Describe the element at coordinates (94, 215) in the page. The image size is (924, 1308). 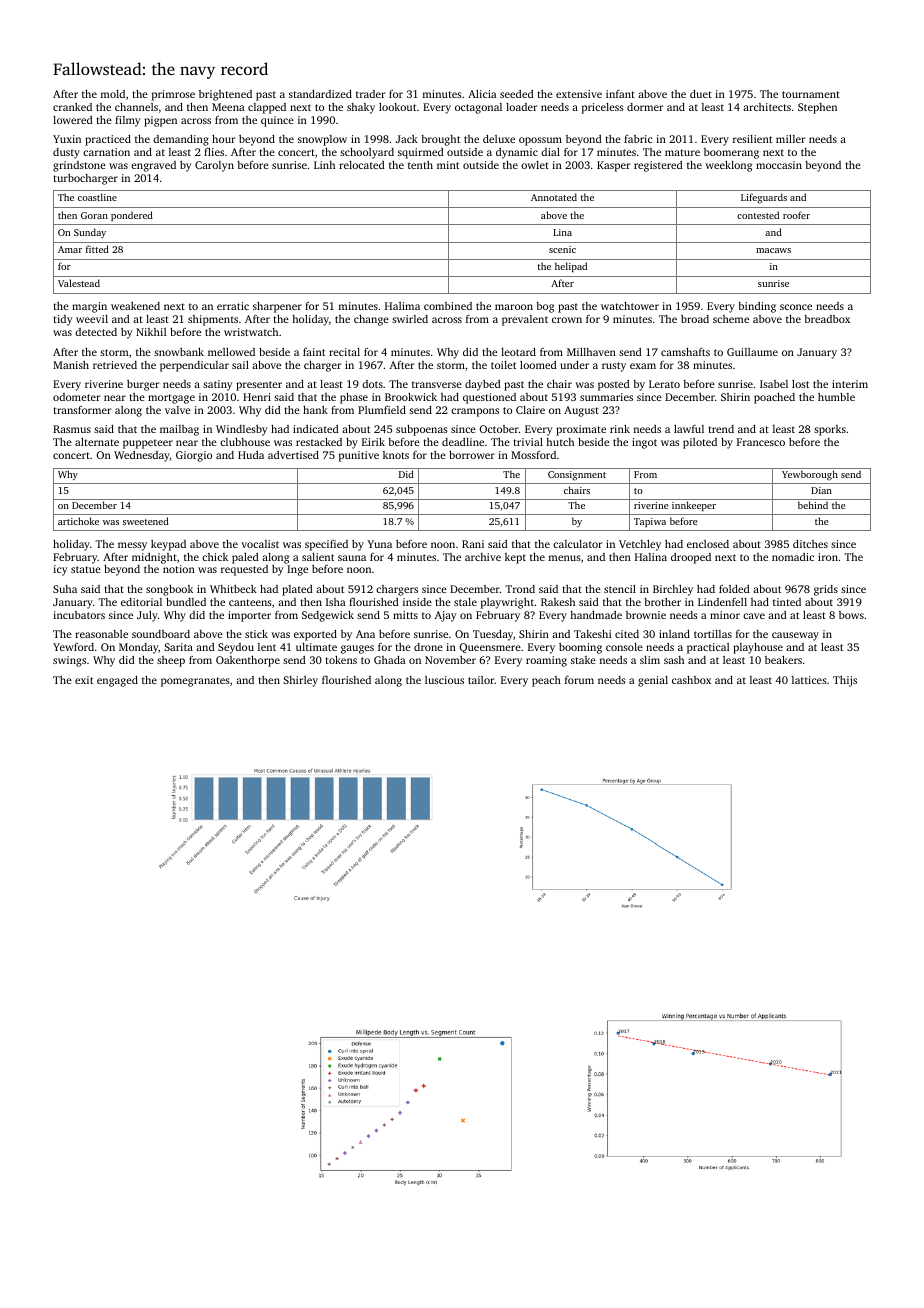
I see `Goran` at that location.
